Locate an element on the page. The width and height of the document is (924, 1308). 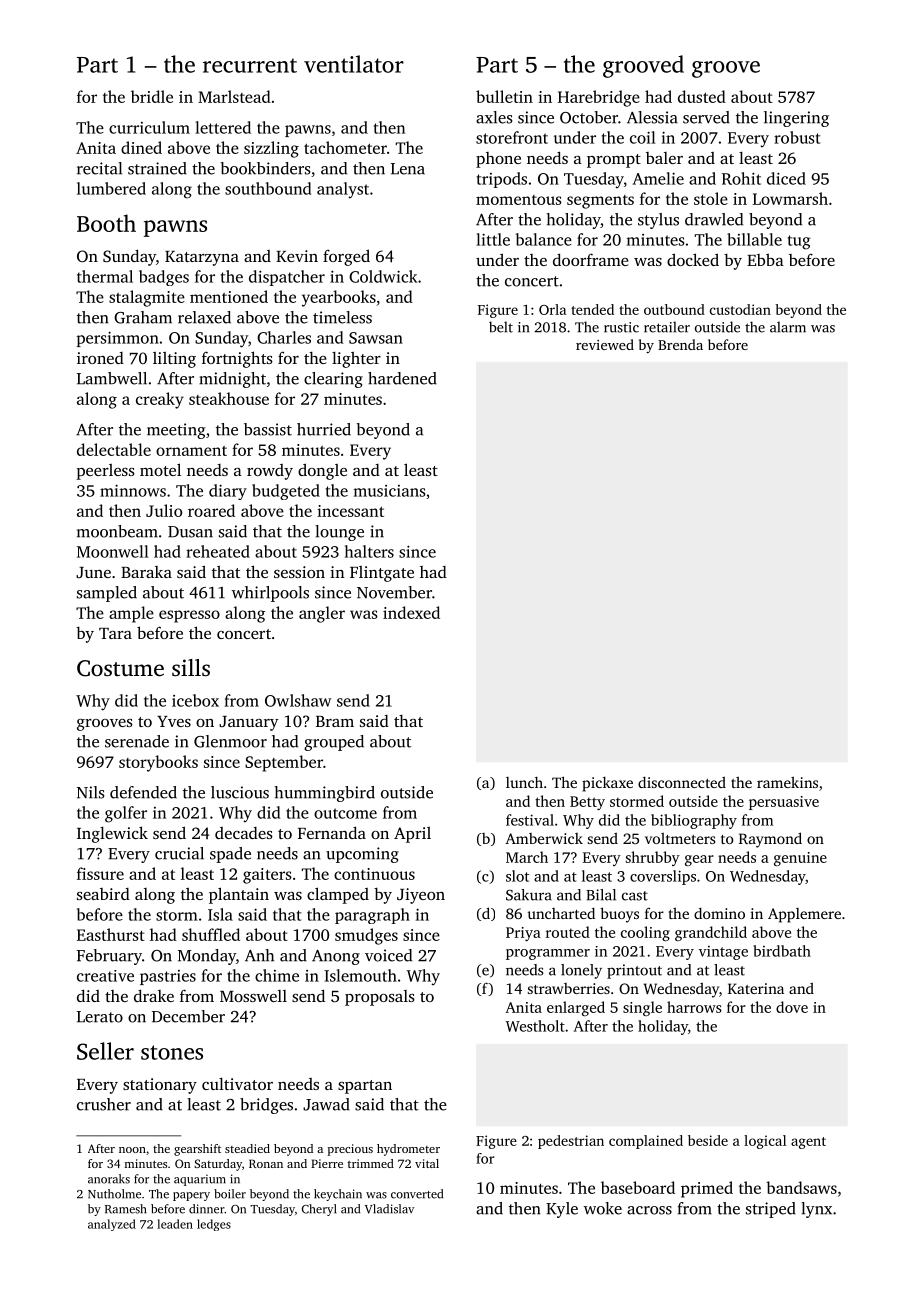
striped is located at coordinates (771, 1210).
